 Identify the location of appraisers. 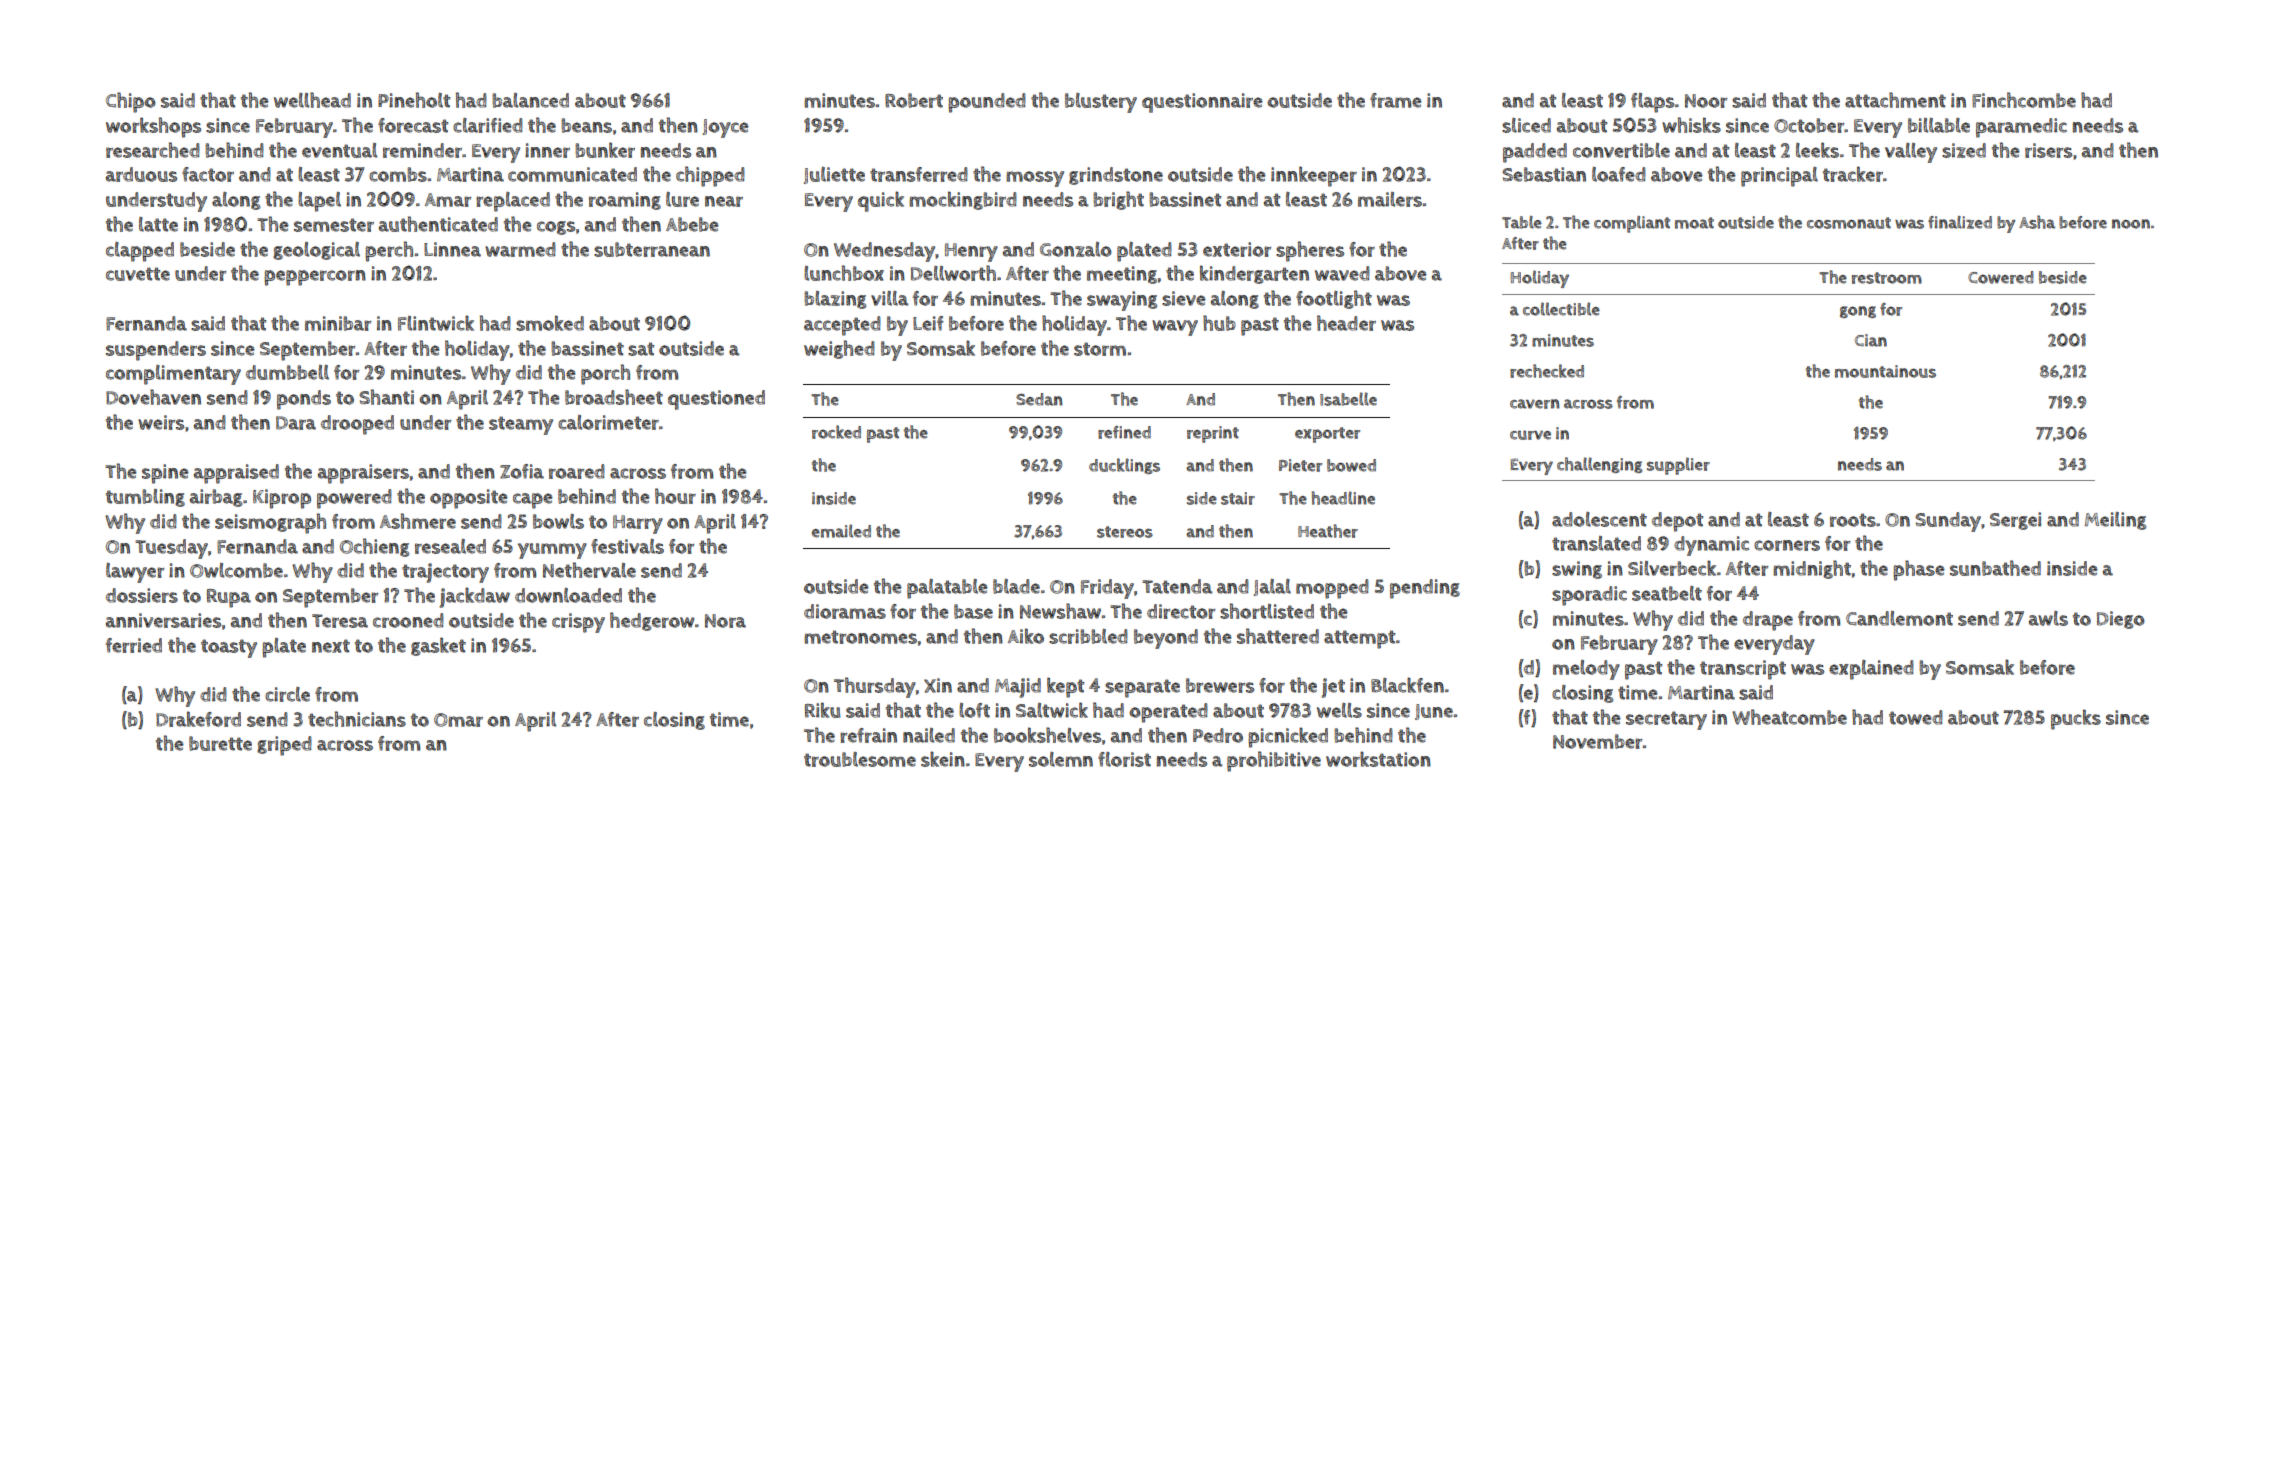
(363, 474).
